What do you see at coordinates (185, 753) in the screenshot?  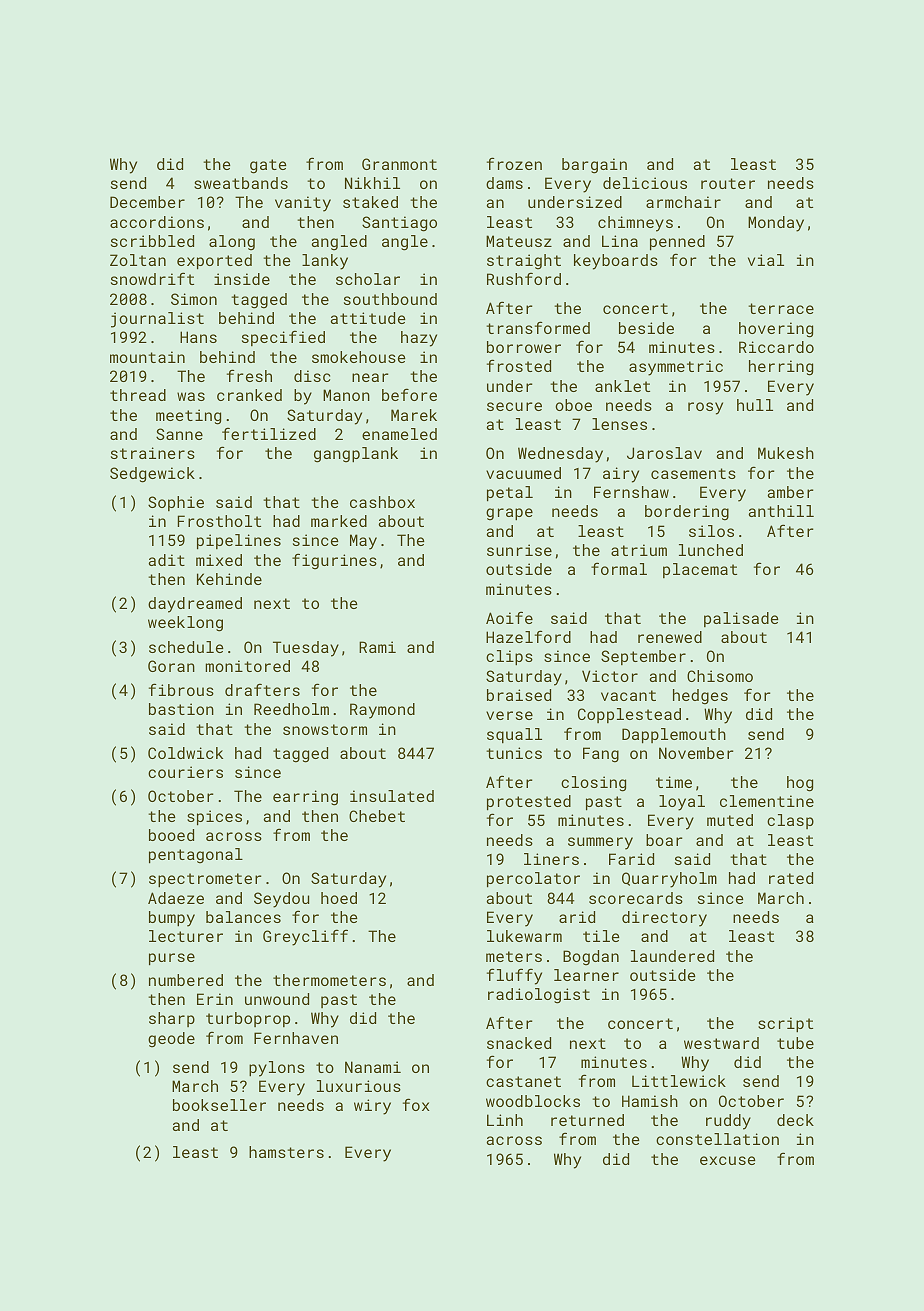 I see `Coldwick` at bounding box center [185, 753].
